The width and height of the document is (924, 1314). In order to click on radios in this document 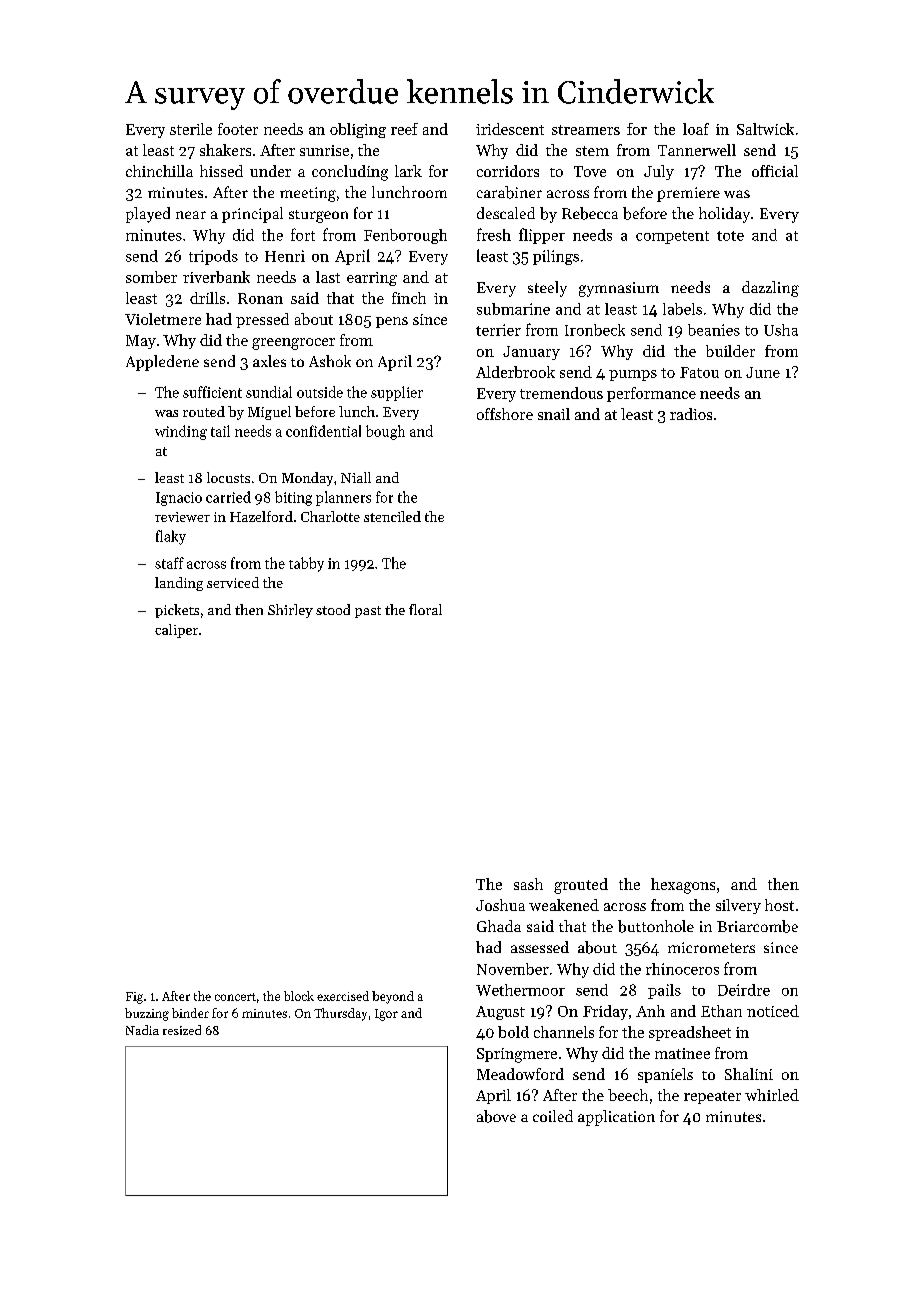, I will do `click(691, 414)`.
